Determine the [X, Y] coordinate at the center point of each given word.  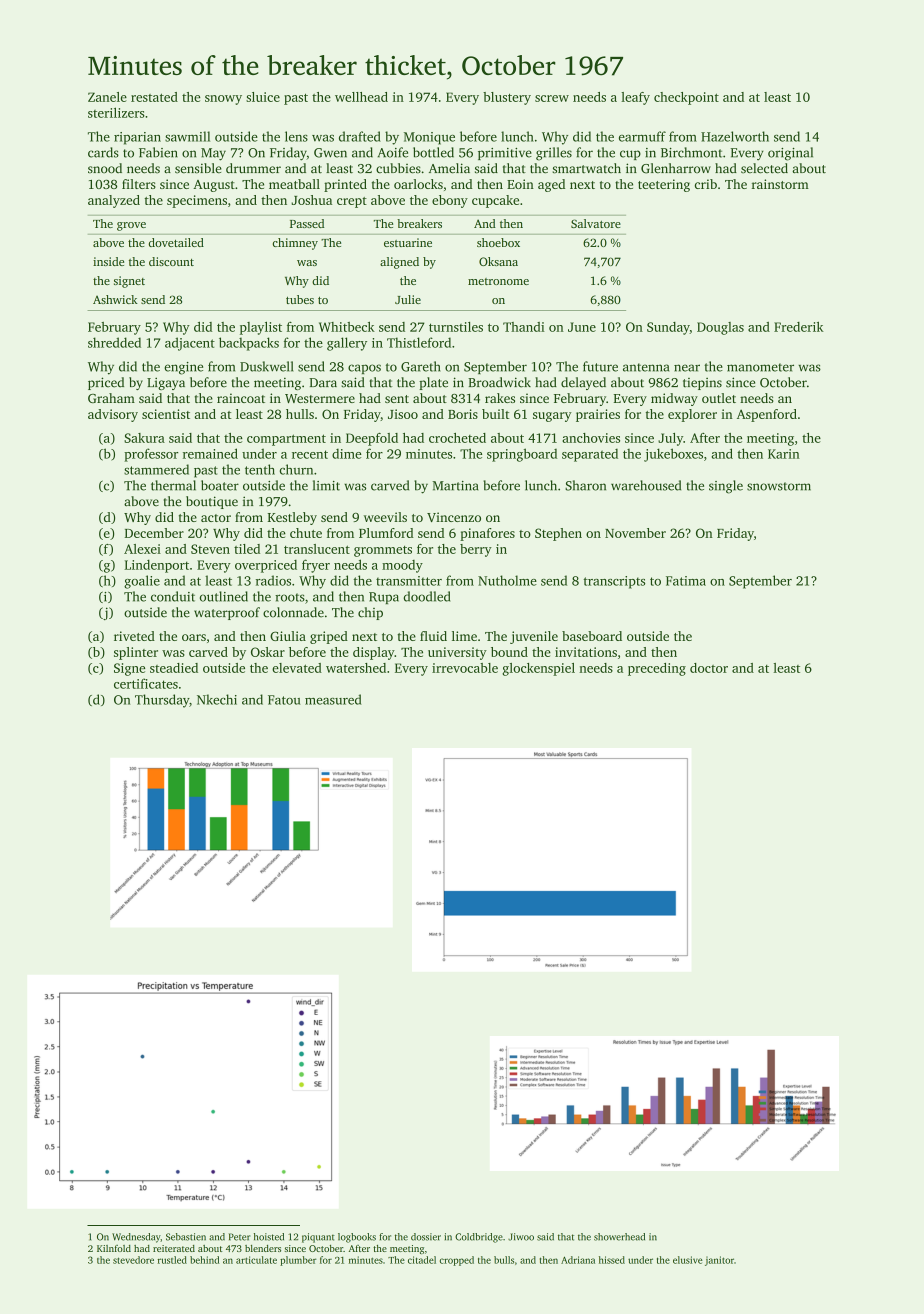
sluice [263, 97]
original [790, 154]
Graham [111, 398]
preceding [657, 669]
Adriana [578, 1260]
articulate [256, 1260]
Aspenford [767, 415]
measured [333, 699]
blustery [507, 98]
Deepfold [372, 439]
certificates [146, 683]
